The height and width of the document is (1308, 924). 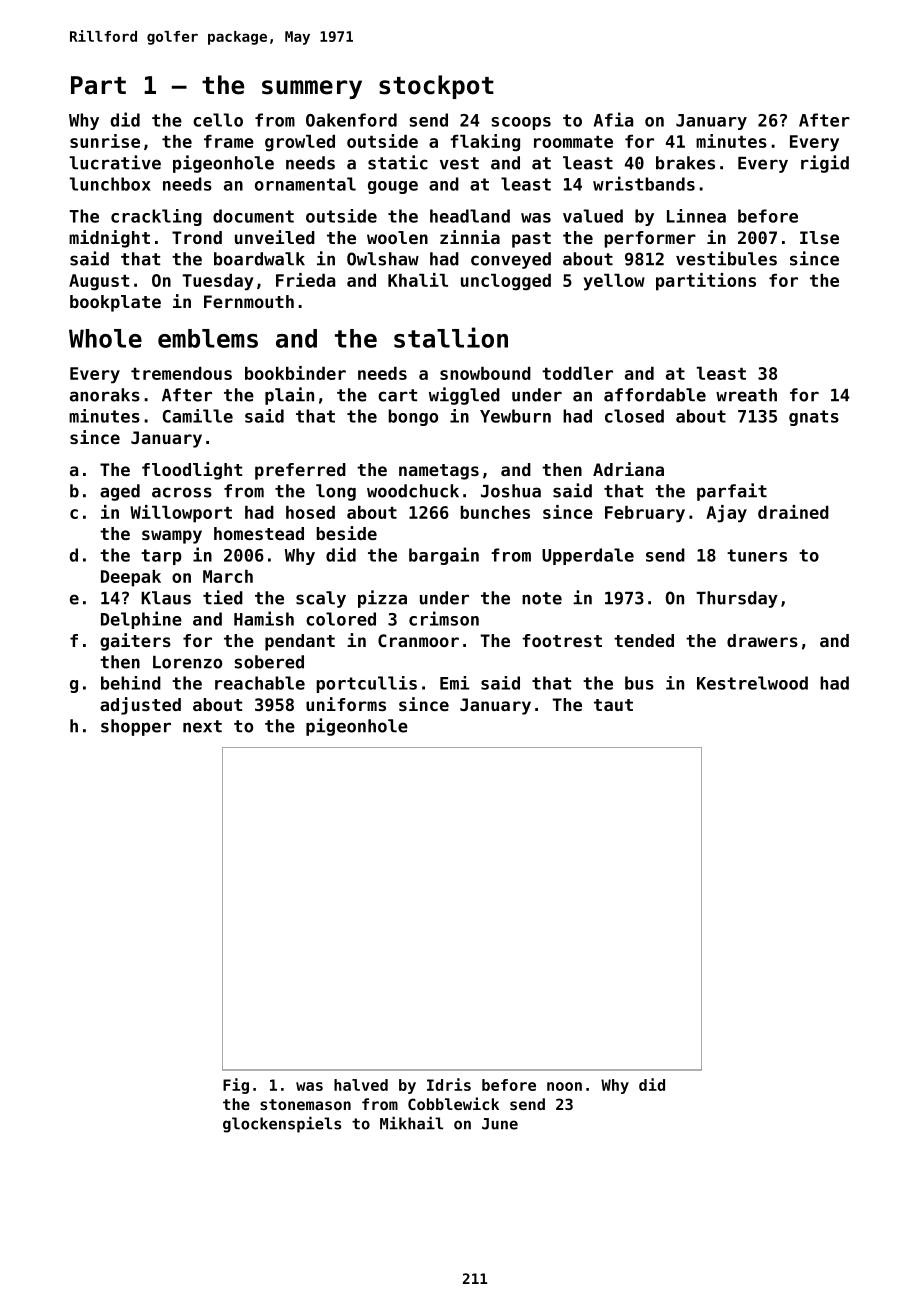 I want to click on brakes, so click(x=685, y=163).
